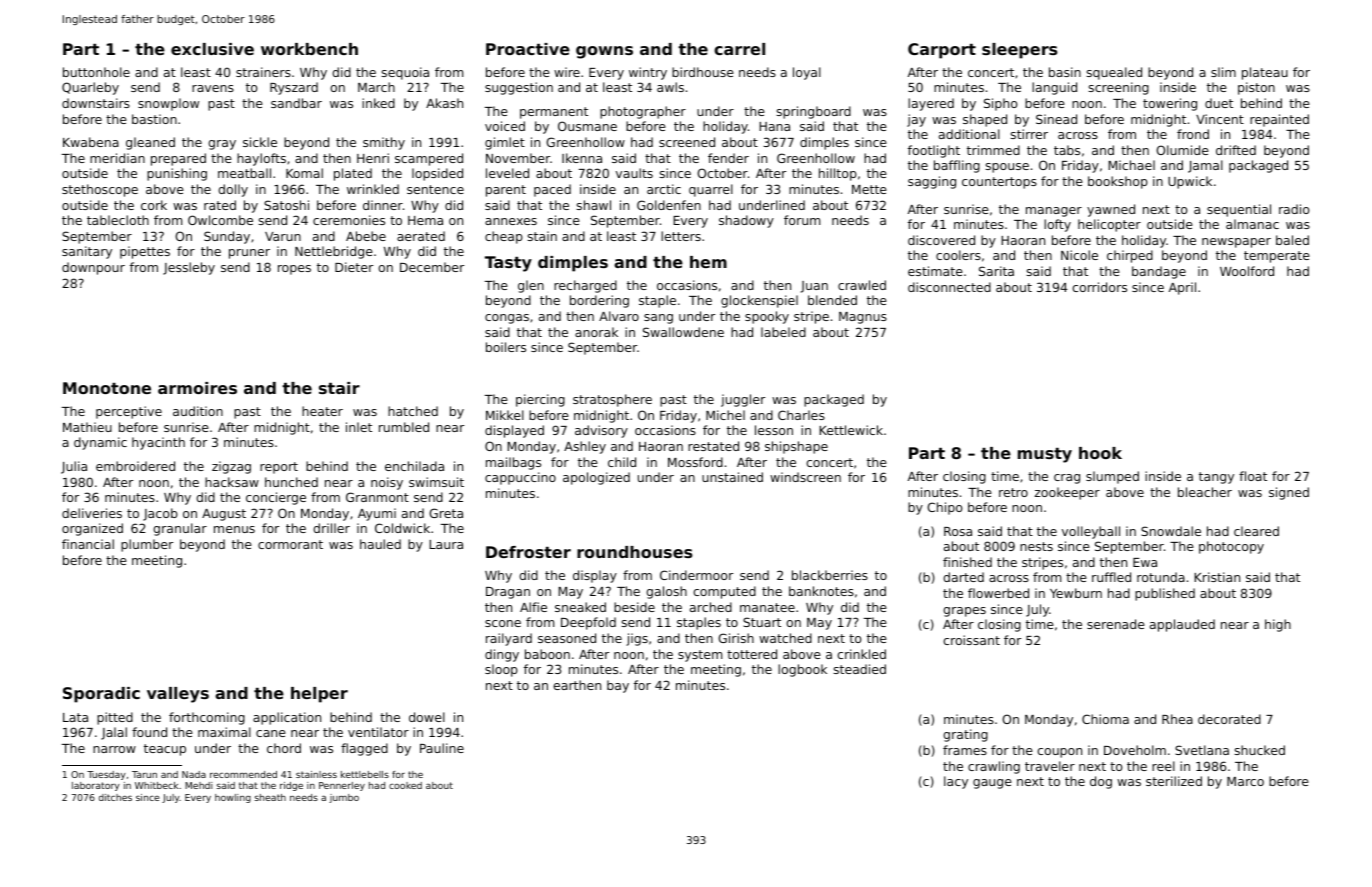  Describe the element at coordinates (996, 271) in the screenshot. I see `Sarita` at that location.
